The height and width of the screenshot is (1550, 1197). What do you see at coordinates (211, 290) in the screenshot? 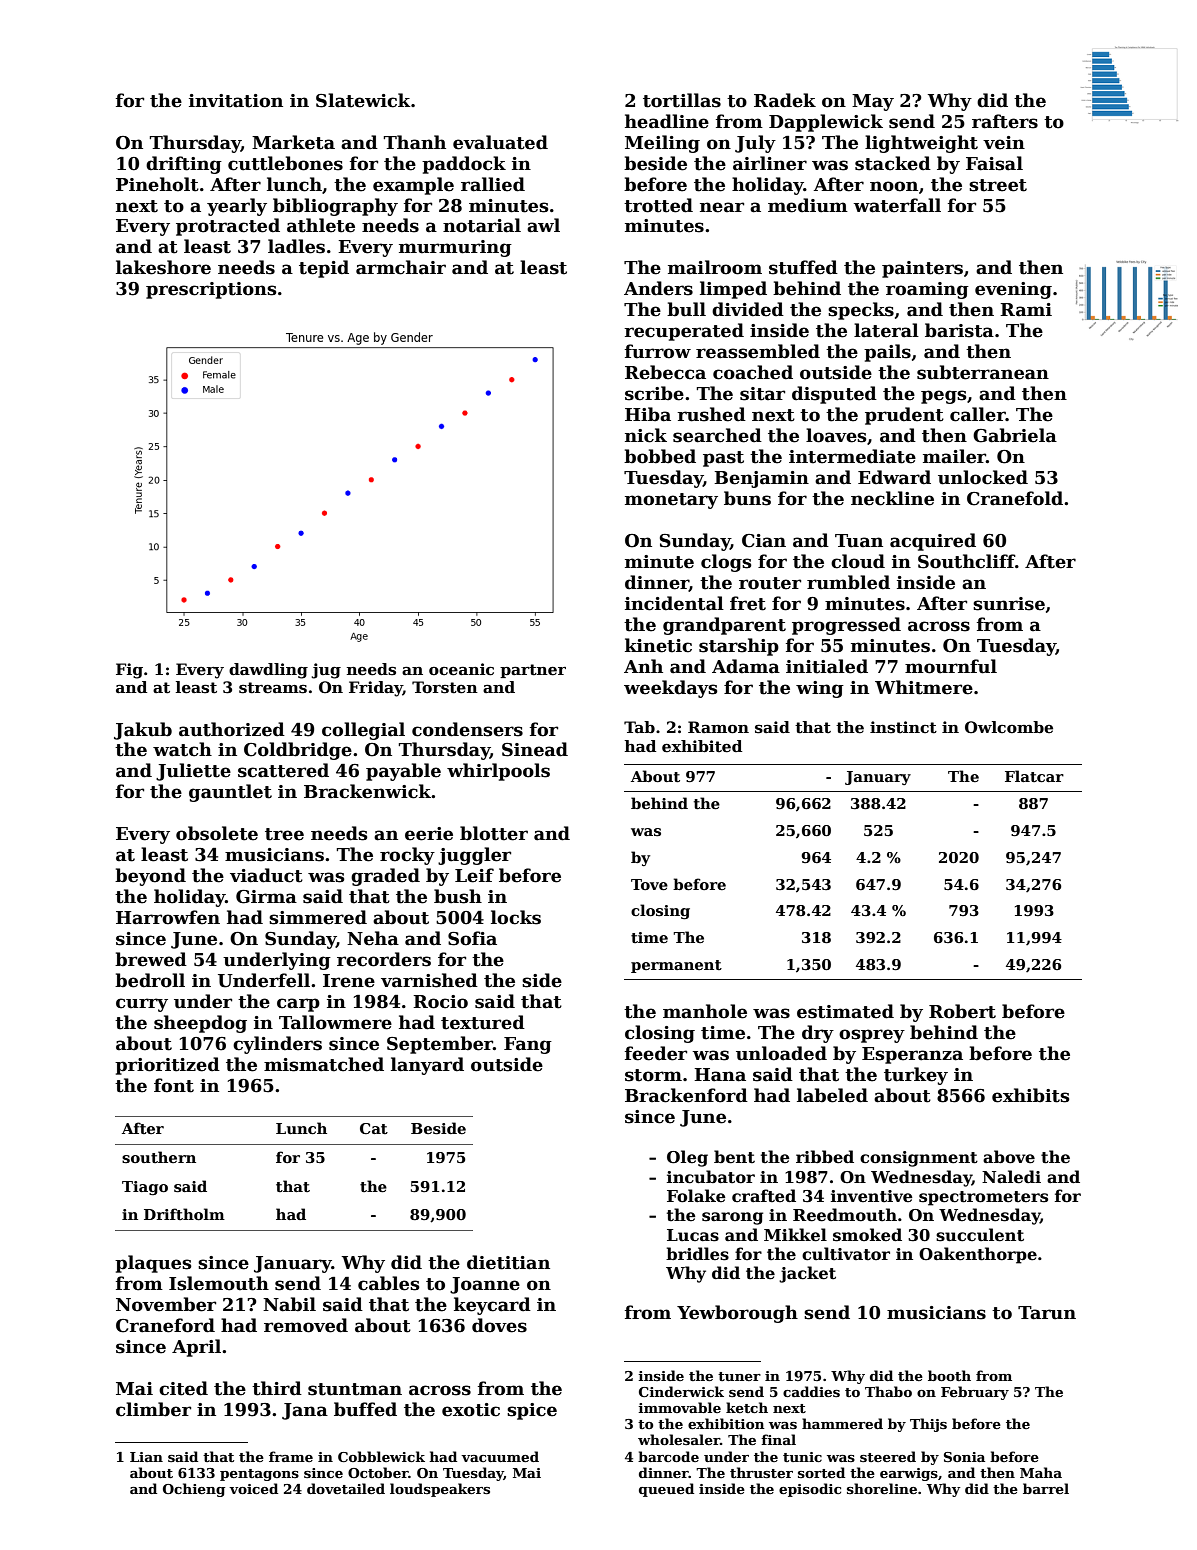
I see `prescriptions` at bounding box center [211, 290].
